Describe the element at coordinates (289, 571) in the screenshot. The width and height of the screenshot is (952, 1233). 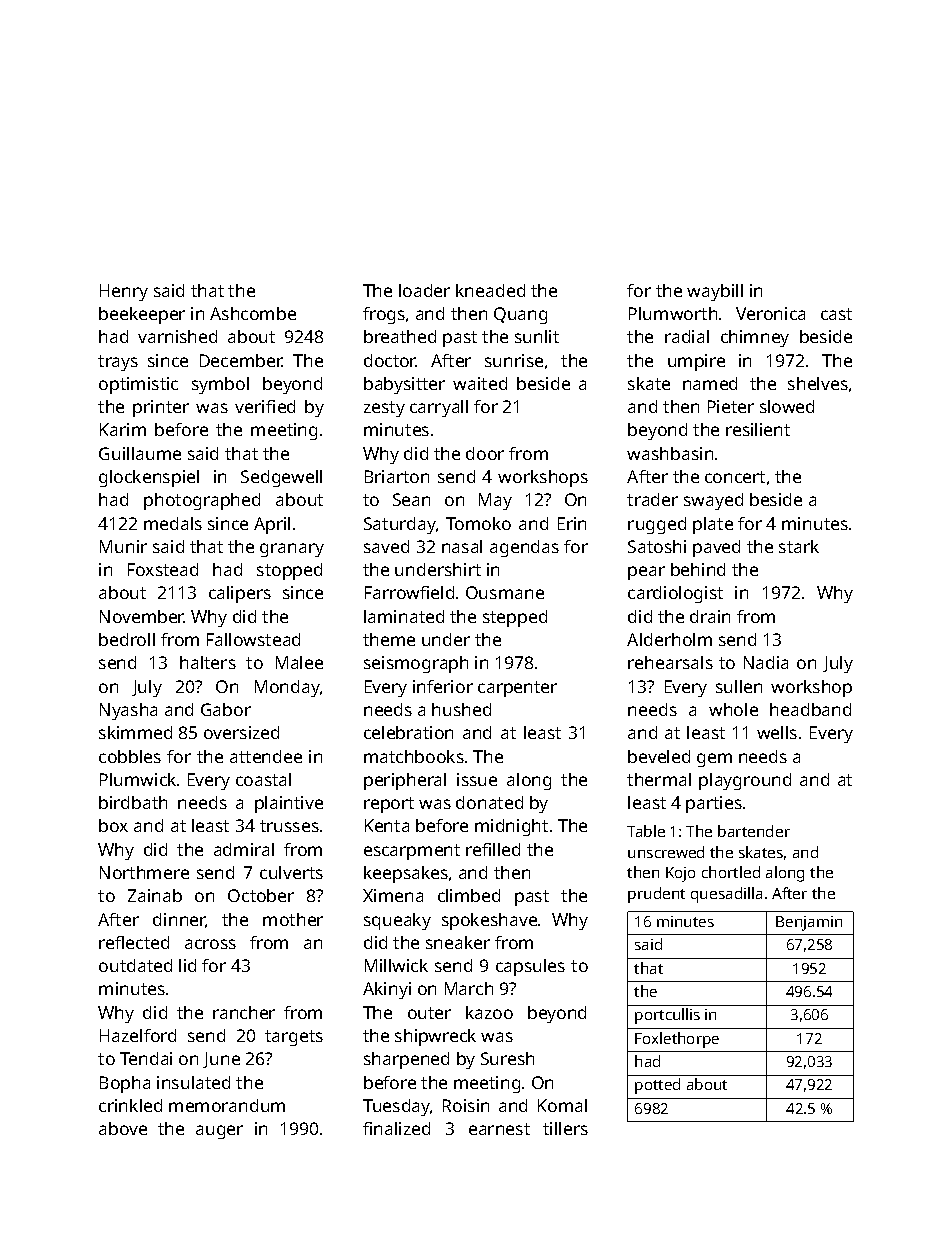
I see `stopped` at that location.
